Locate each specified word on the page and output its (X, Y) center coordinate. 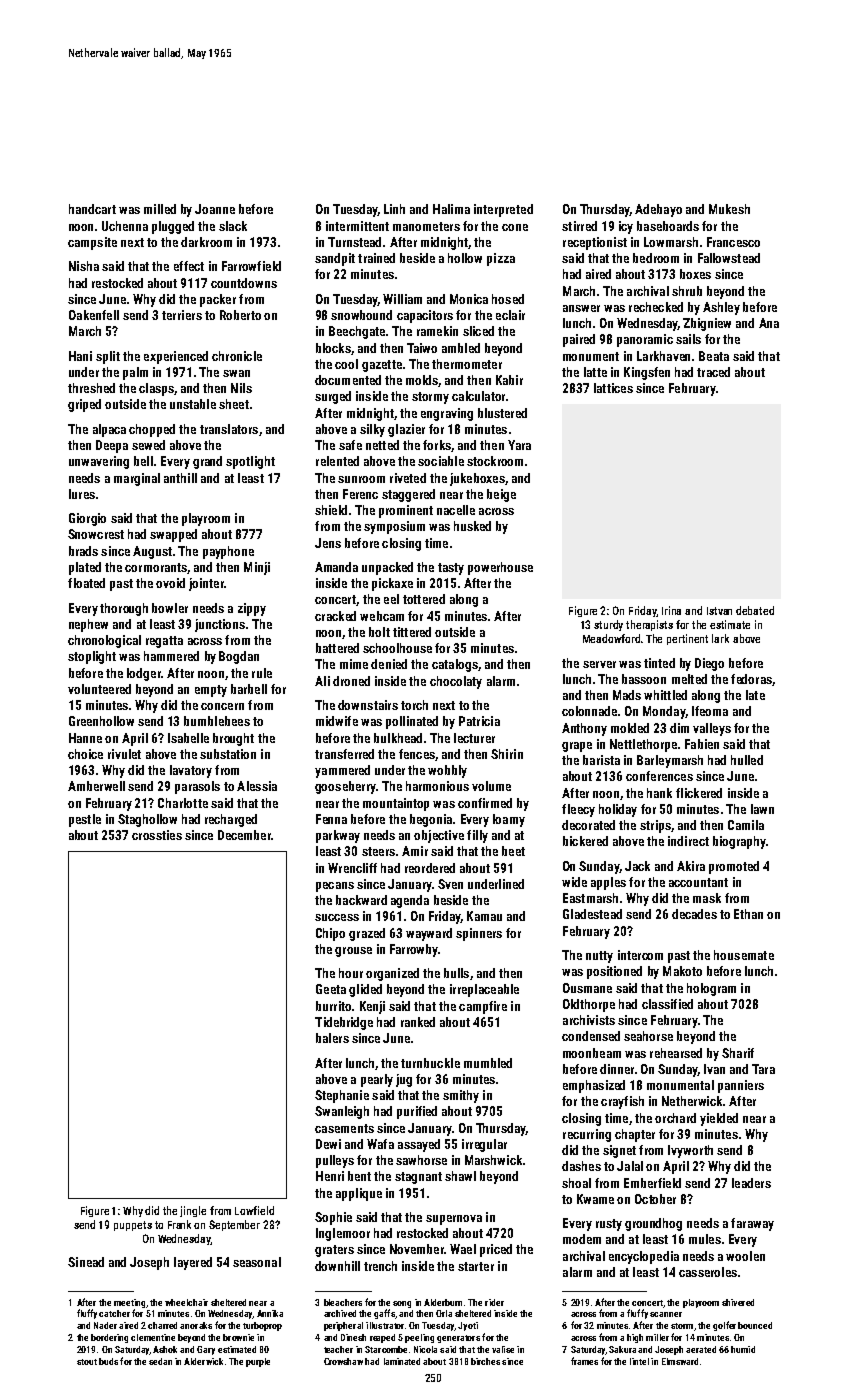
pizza (501, 259)
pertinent (687, 639)
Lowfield (254, 1210)
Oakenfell (94, 315)
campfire (483, 1007)
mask (707, 898)
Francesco (733, 242)
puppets (133, 1226)
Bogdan (239, 657)
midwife (337, 721)
